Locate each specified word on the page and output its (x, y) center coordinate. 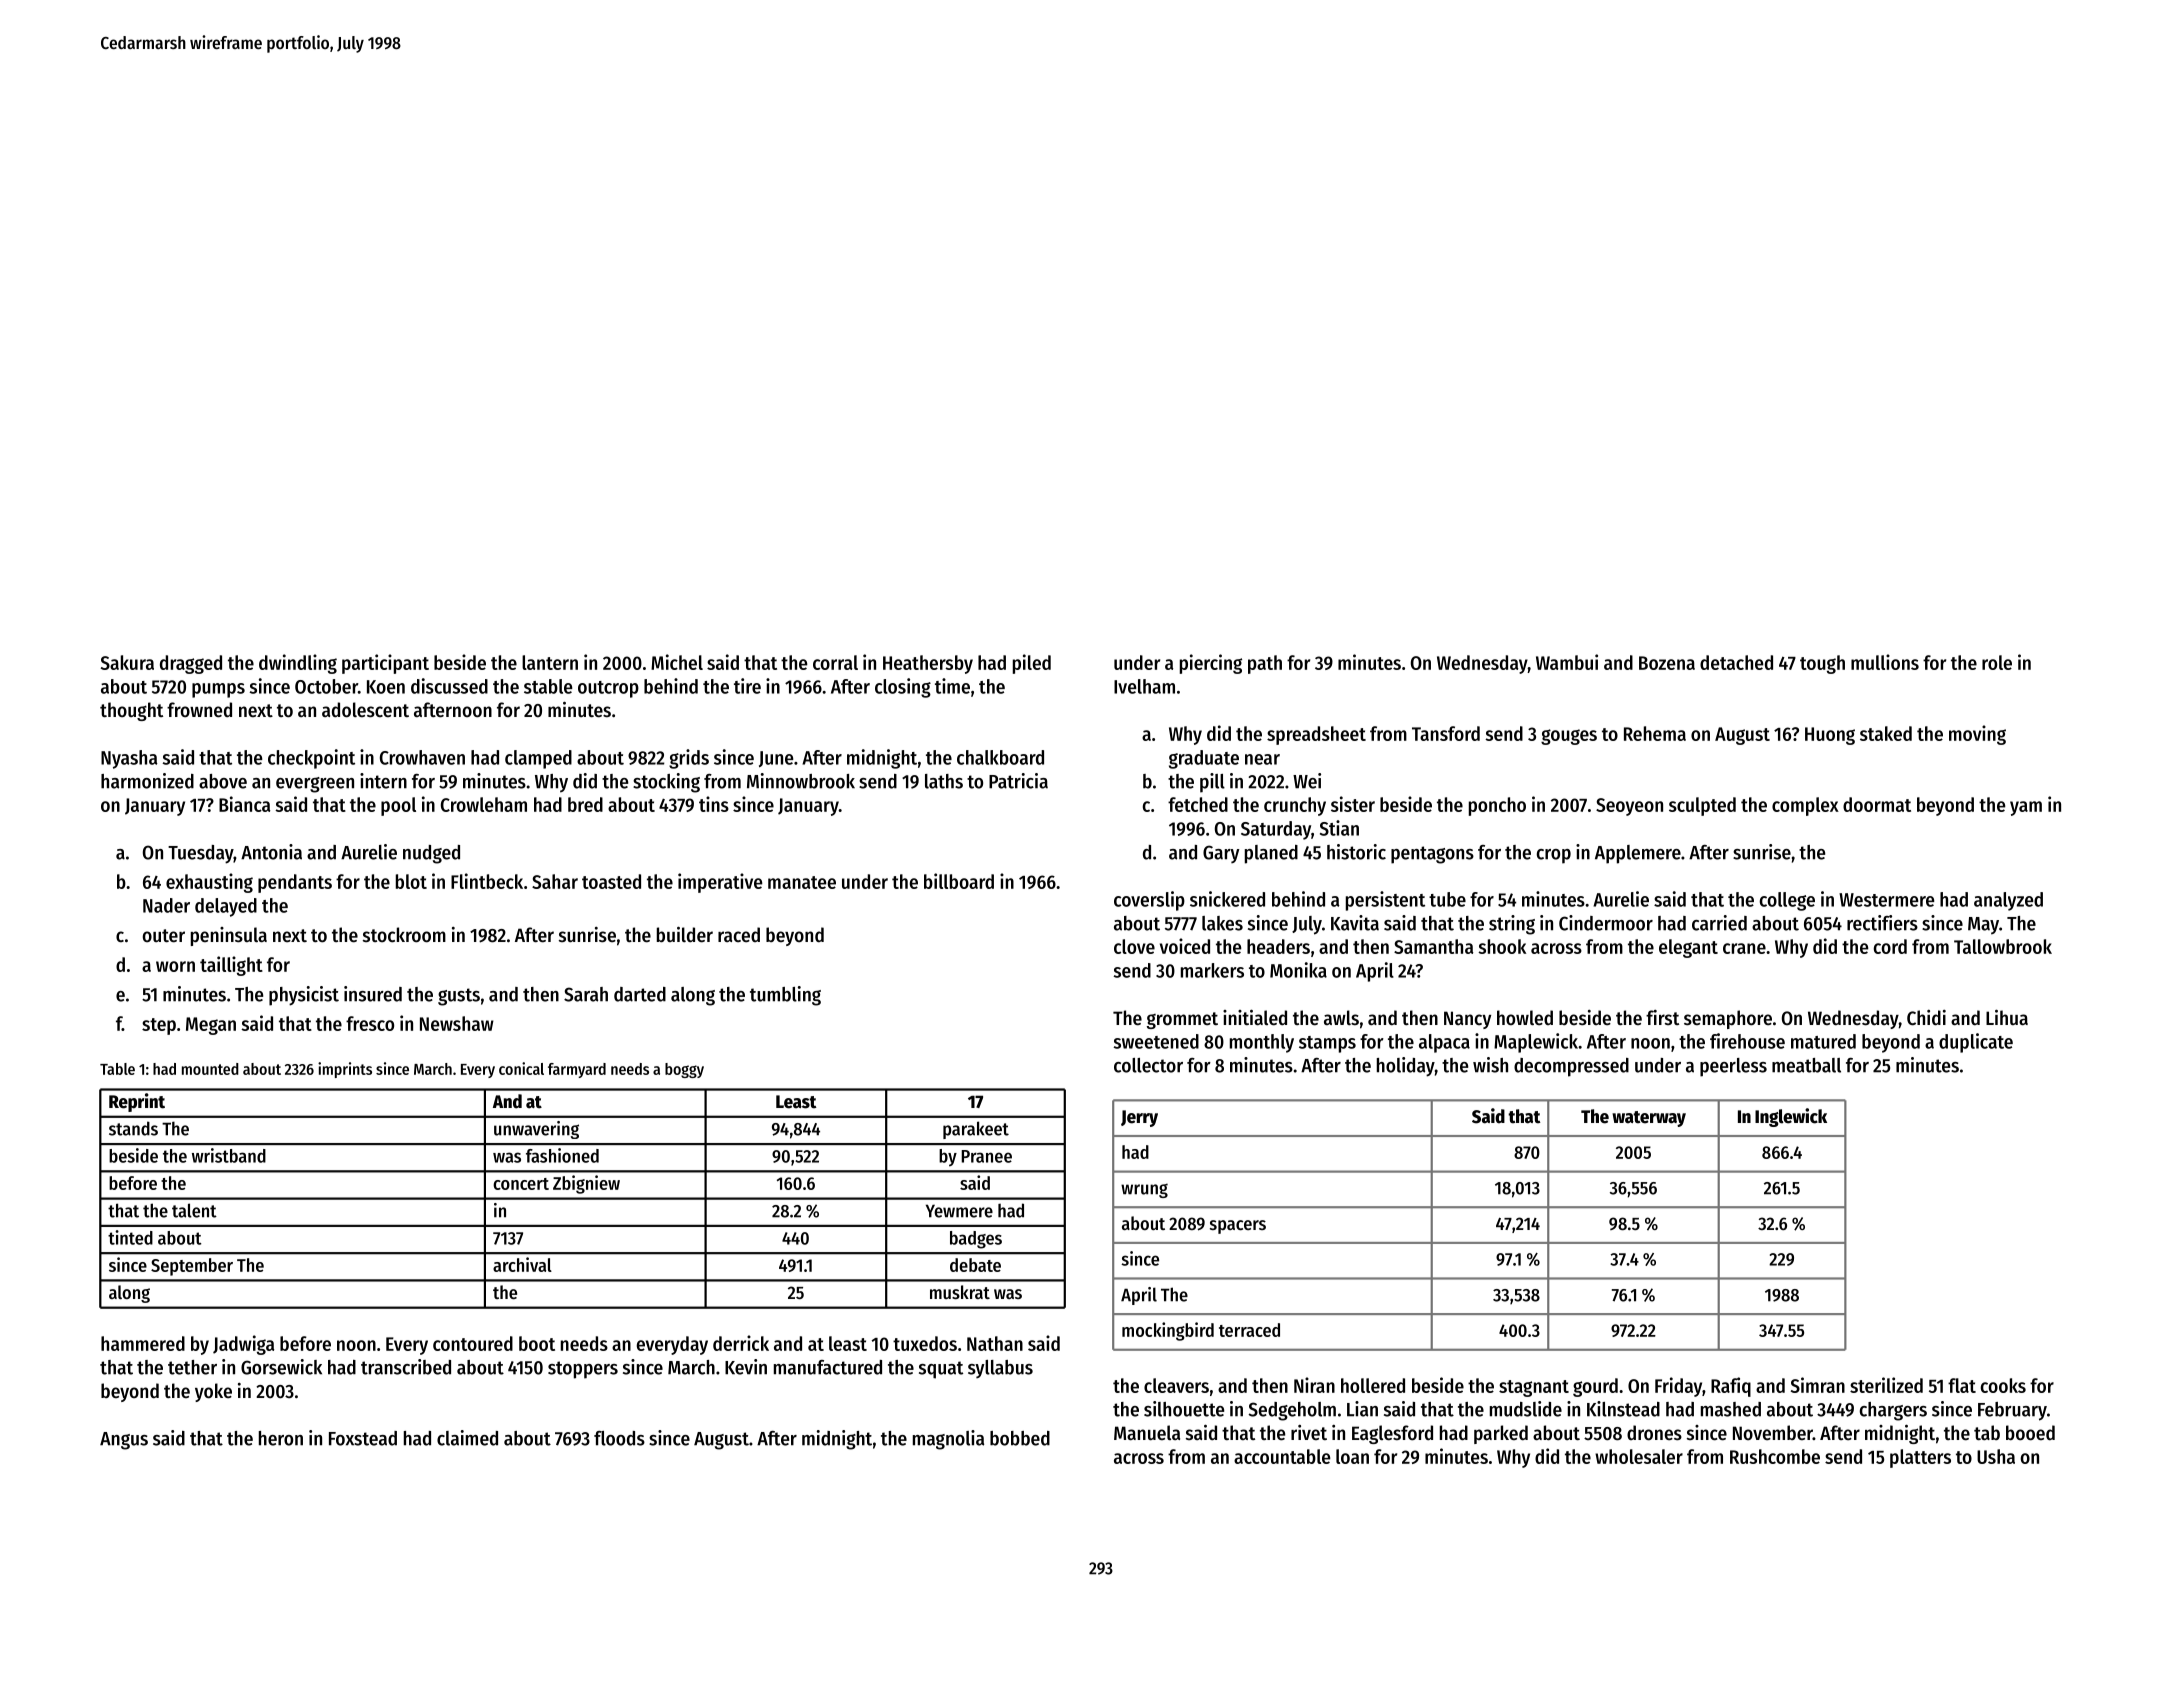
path (1265, 664)
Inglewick (1791, 1117)
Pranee (986, 1156)
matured (1823, 1041)
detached (1736, 662)
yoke (213, 1392)
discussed (449, 686)
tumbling (785, 996)
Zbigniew (586, 1184)
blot (411, 881)
